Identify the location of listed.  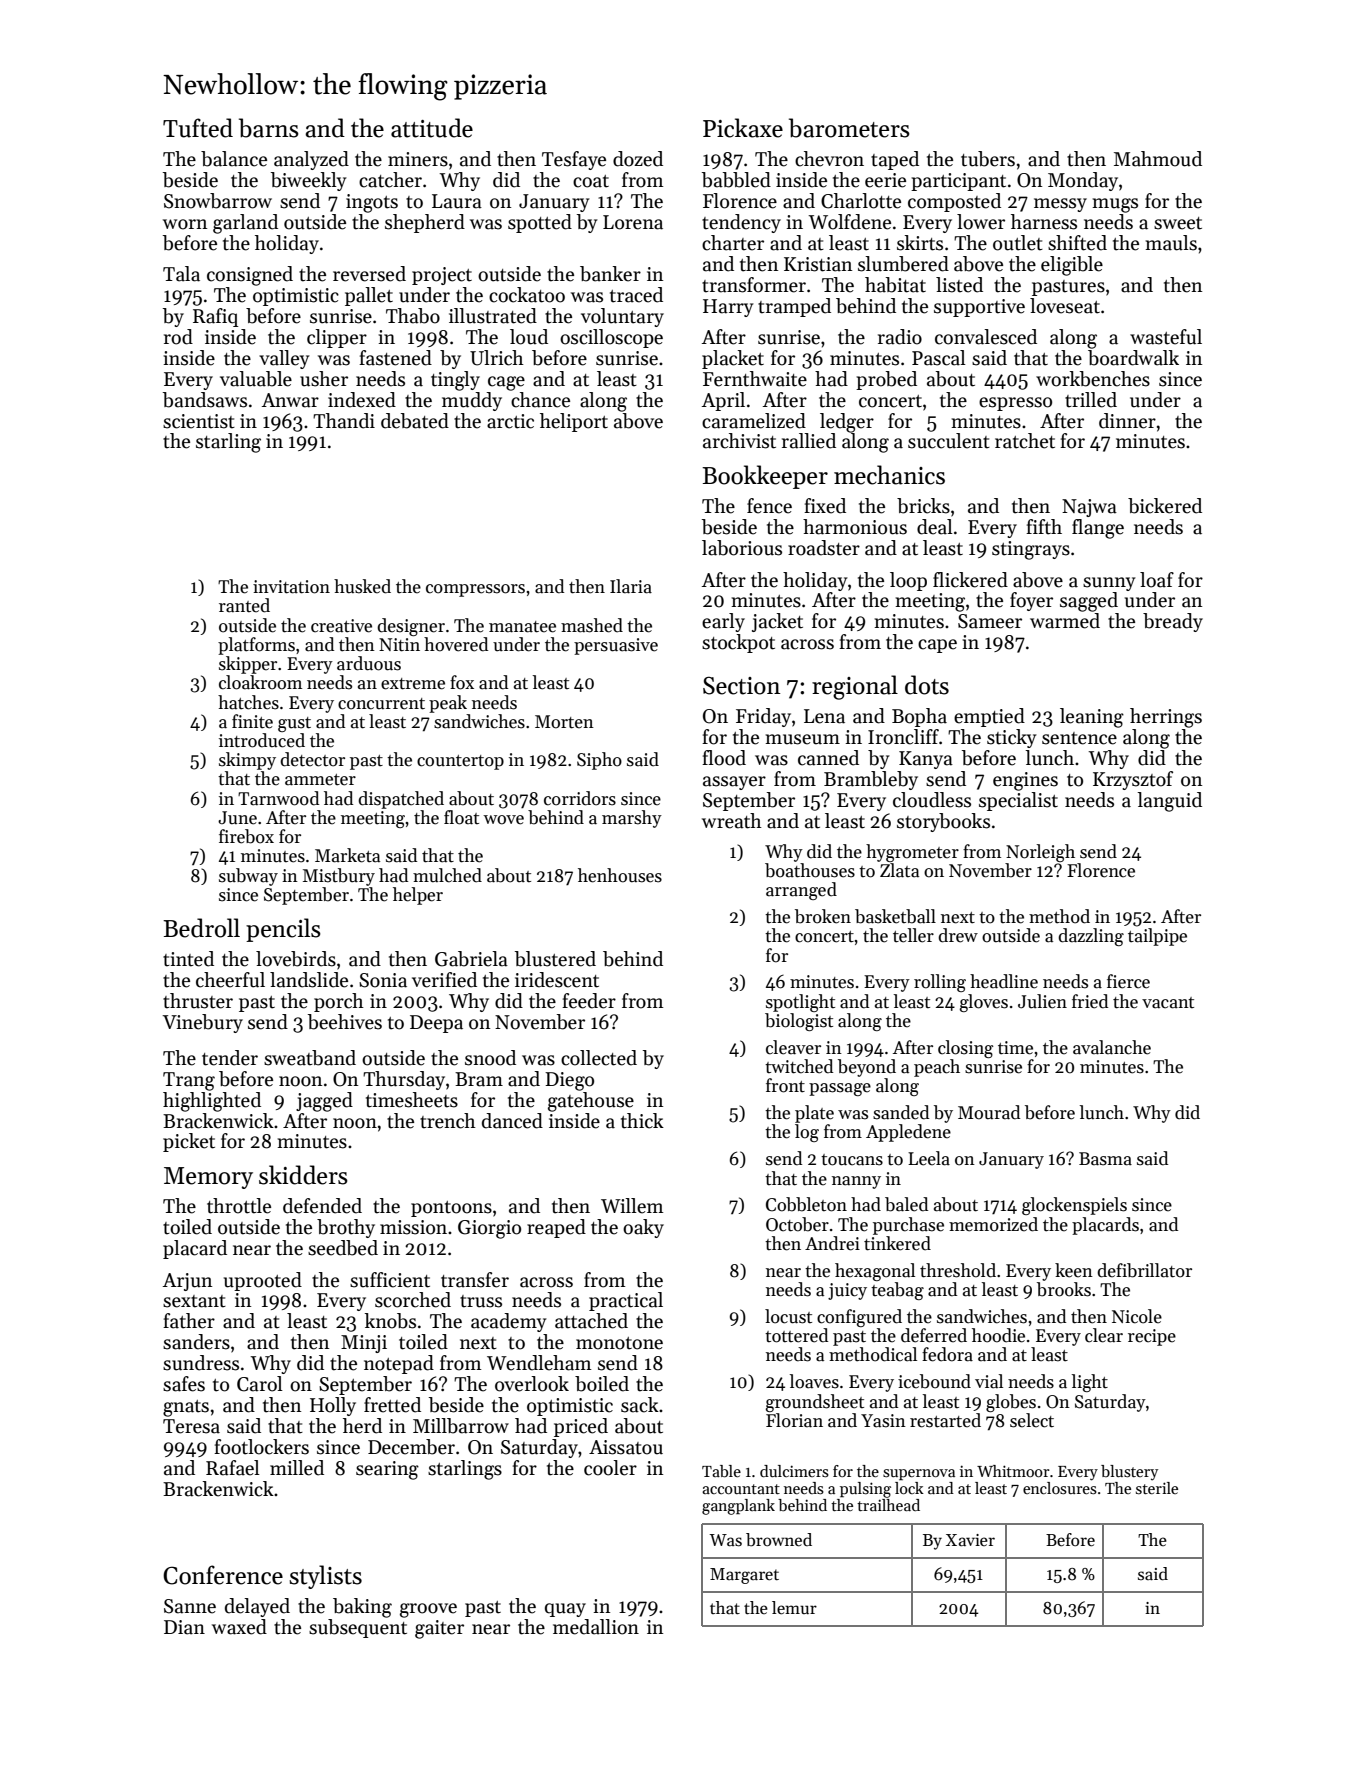
(959, 285).
